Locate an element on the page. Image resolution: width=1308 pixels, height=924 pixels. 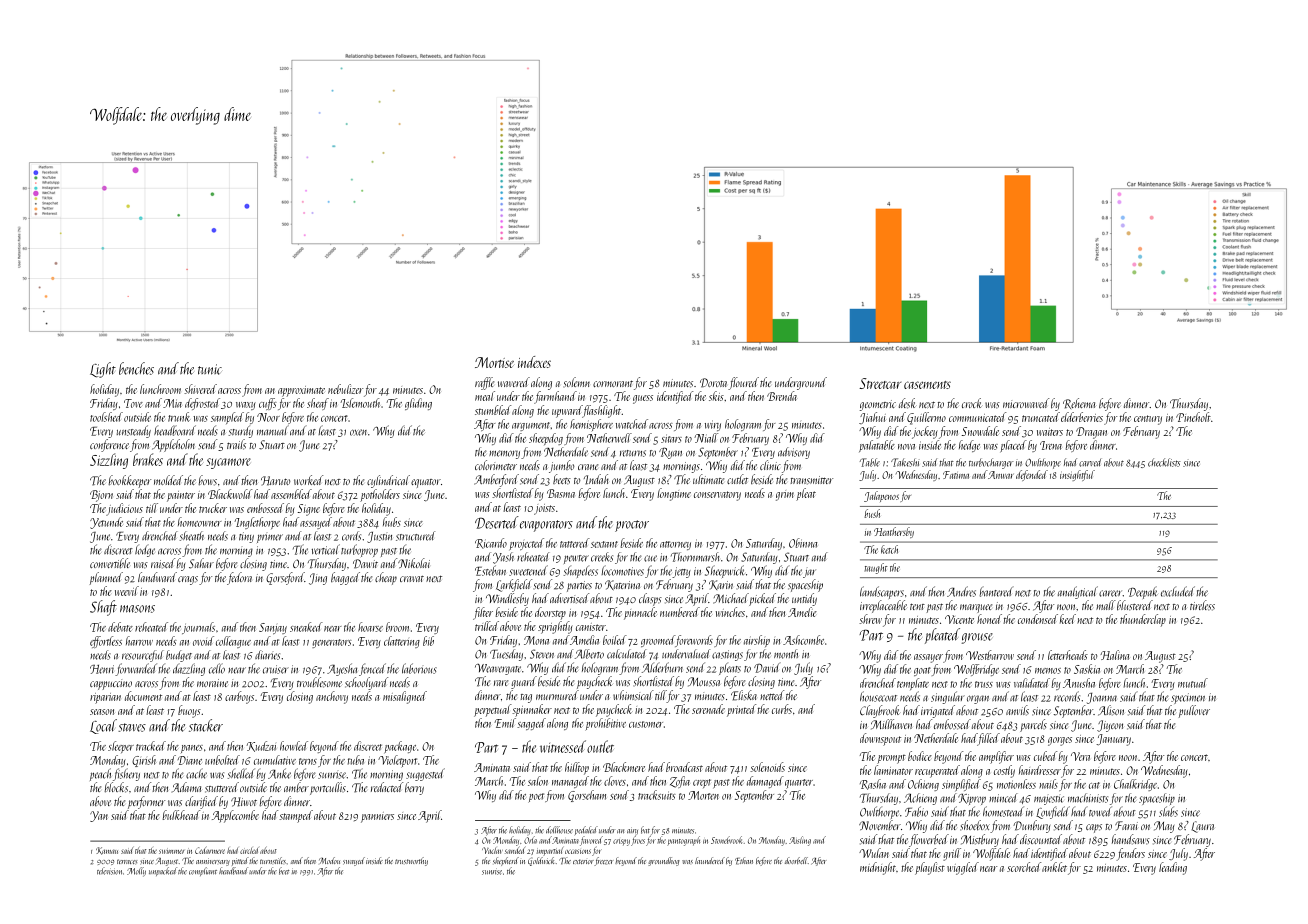
solenoids is located at coordinates (767, 767).
